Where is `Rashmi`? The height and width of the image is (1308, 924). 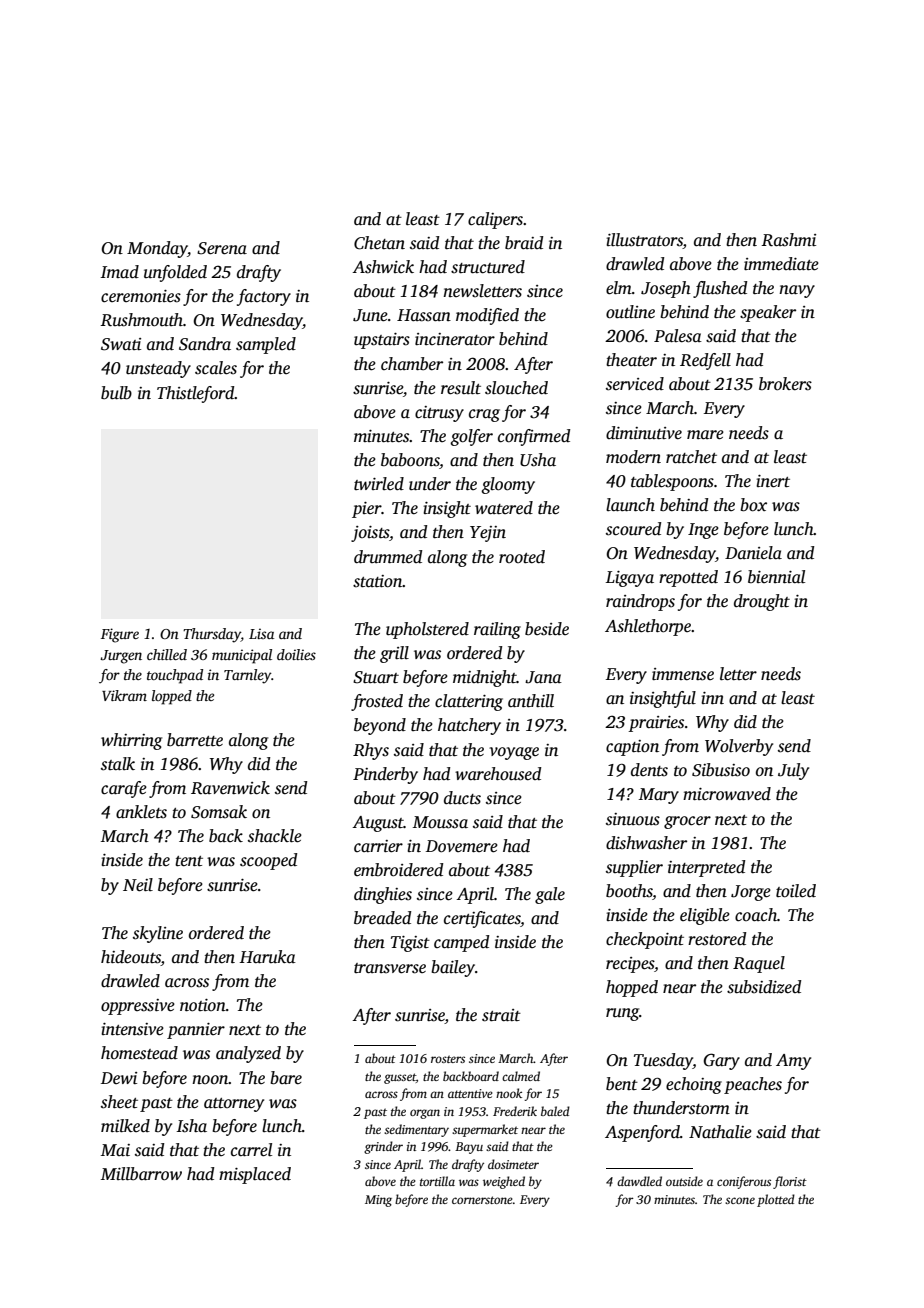 Rashmi is located at coordinates (788, 240).
